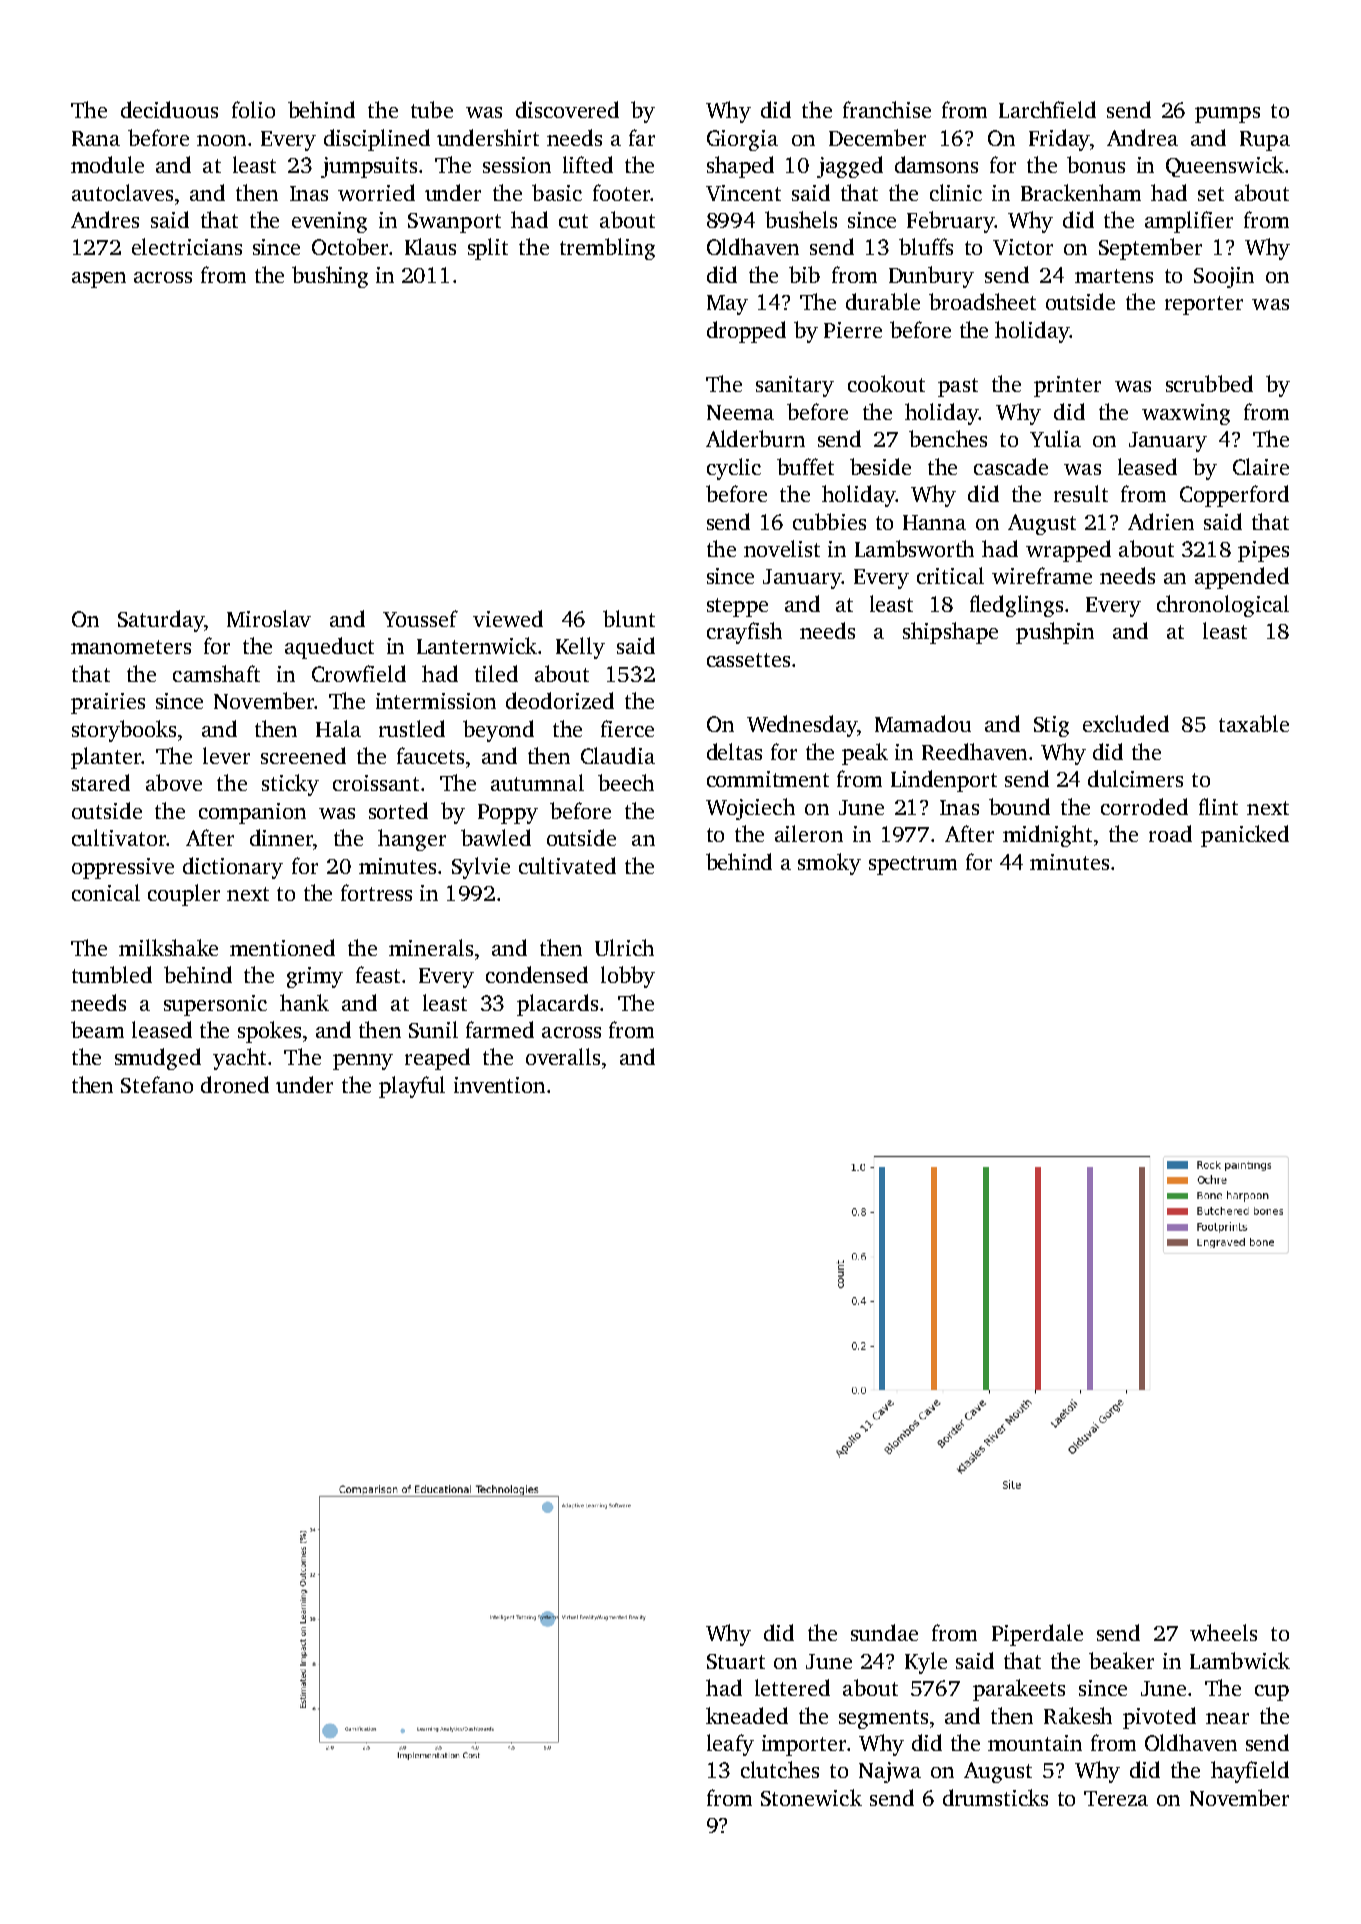 The width and height of the screenshot is (1361, 1924). I want to click on Piperdale, so click(1037, 1635).
